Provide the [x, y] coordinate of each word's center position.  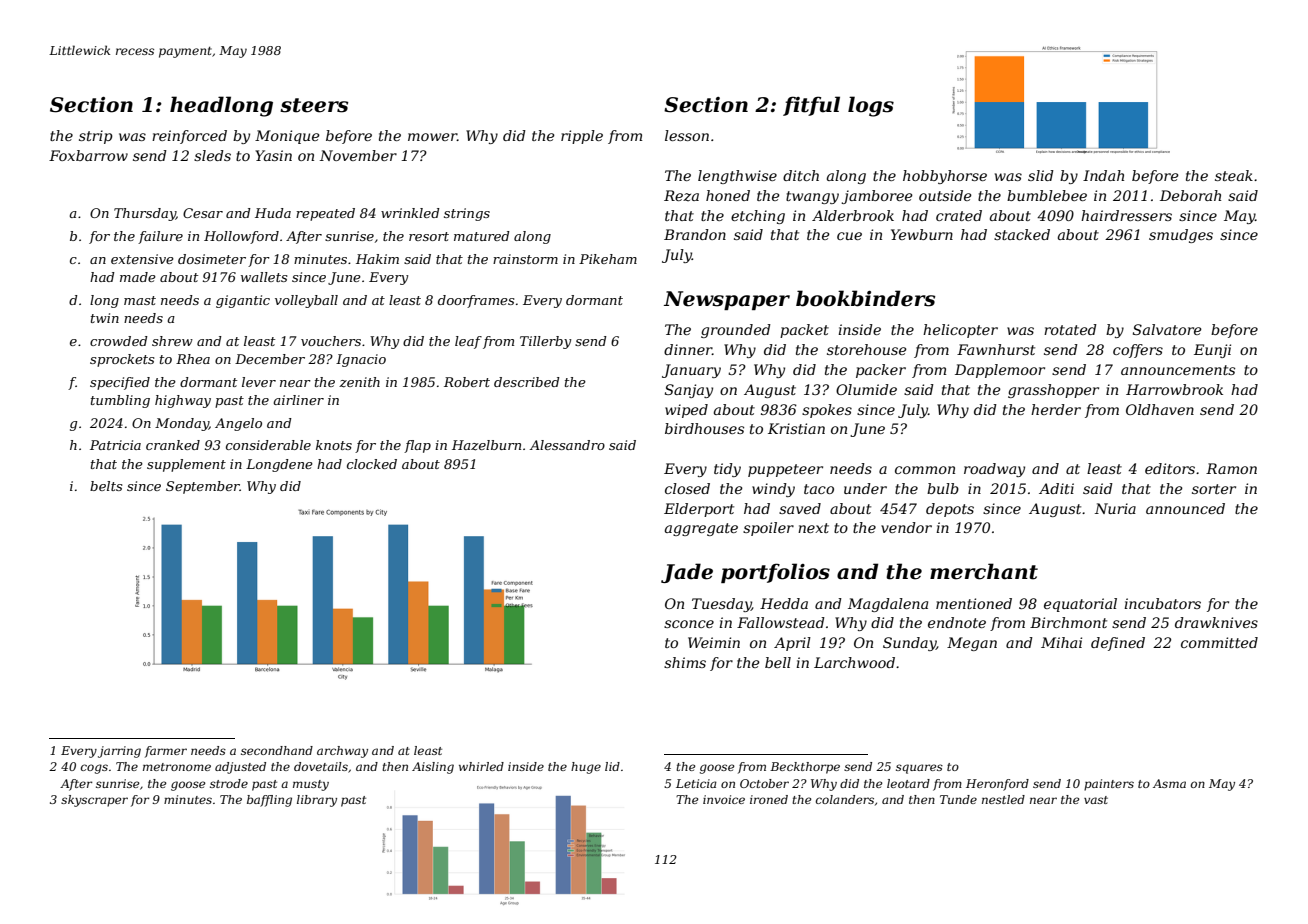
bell [778, 662]
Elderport [699, 510]
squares [919, 769]
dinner [688, 349]
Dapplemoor [1000, 371]
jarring [119, 752]
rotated [1070, 329]
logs [871, 106]
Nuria [1115, 508]
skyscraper [94, 801]
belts [106, 486]
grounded [736, 331]
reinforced [189, 137]
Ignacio [361, 360]
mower [432, 137]
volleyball [306, 301]
